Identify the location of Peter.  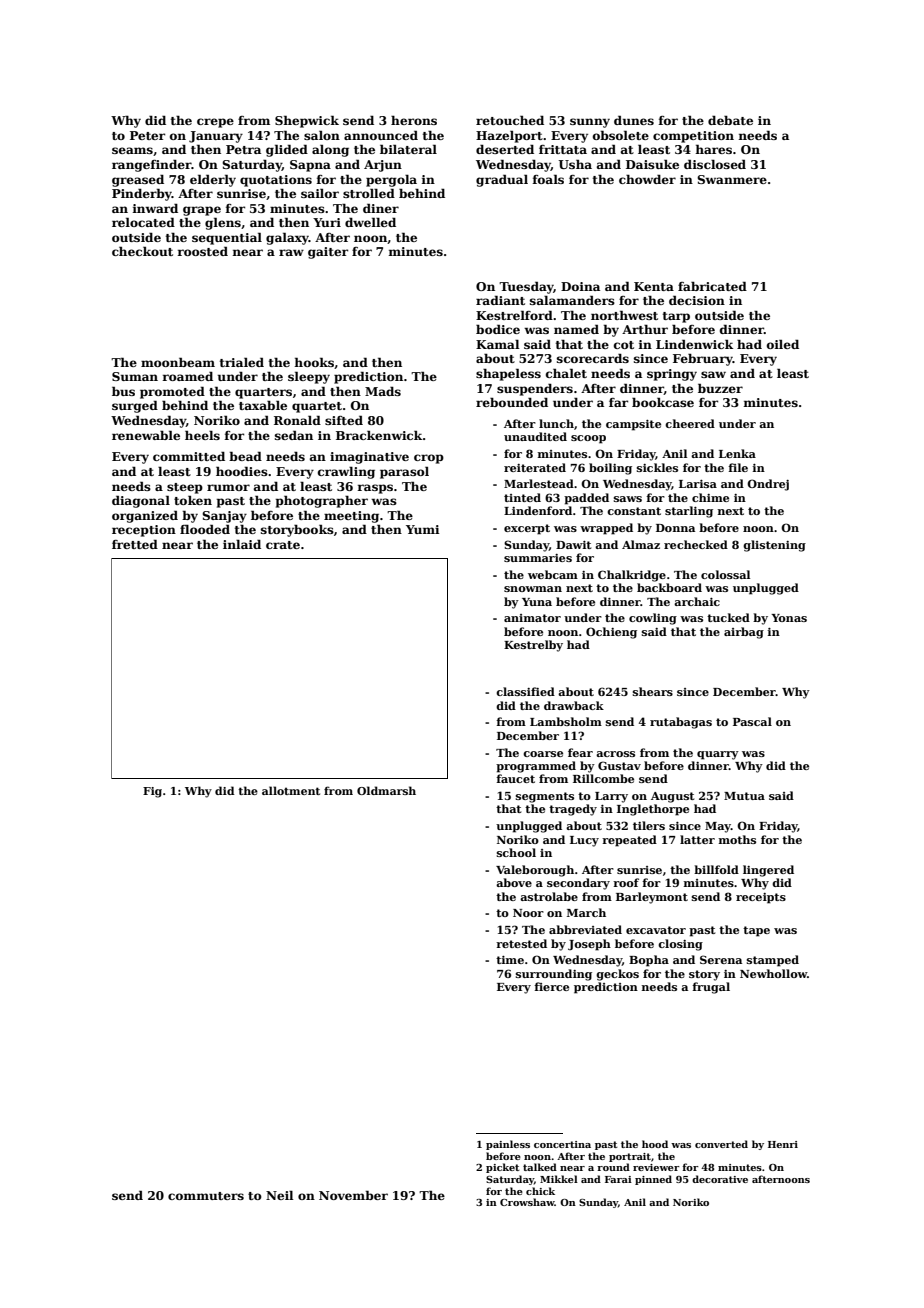
(147, 135).
